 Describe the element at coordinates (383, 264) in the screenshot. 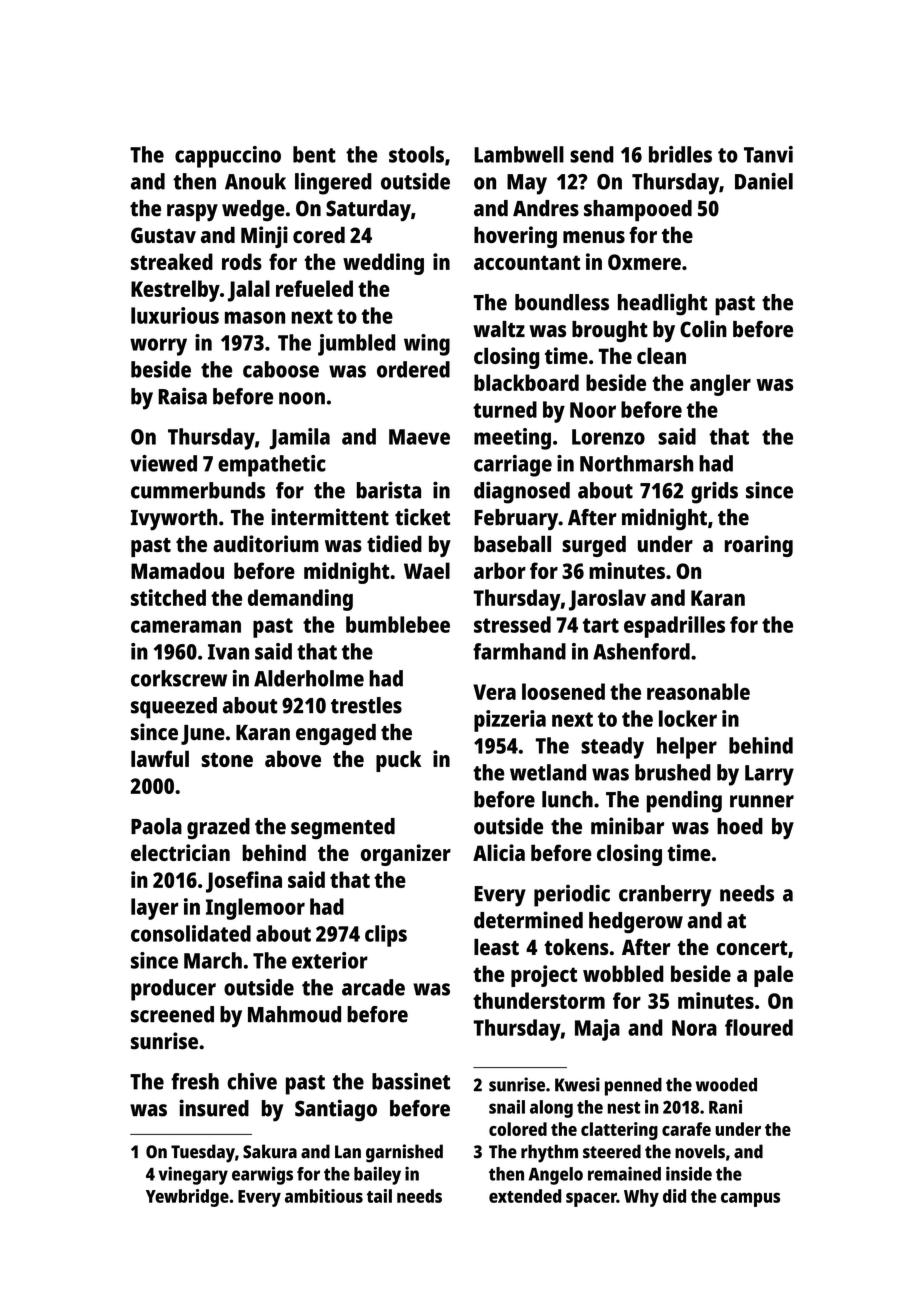

I see `wedding` at that location.
